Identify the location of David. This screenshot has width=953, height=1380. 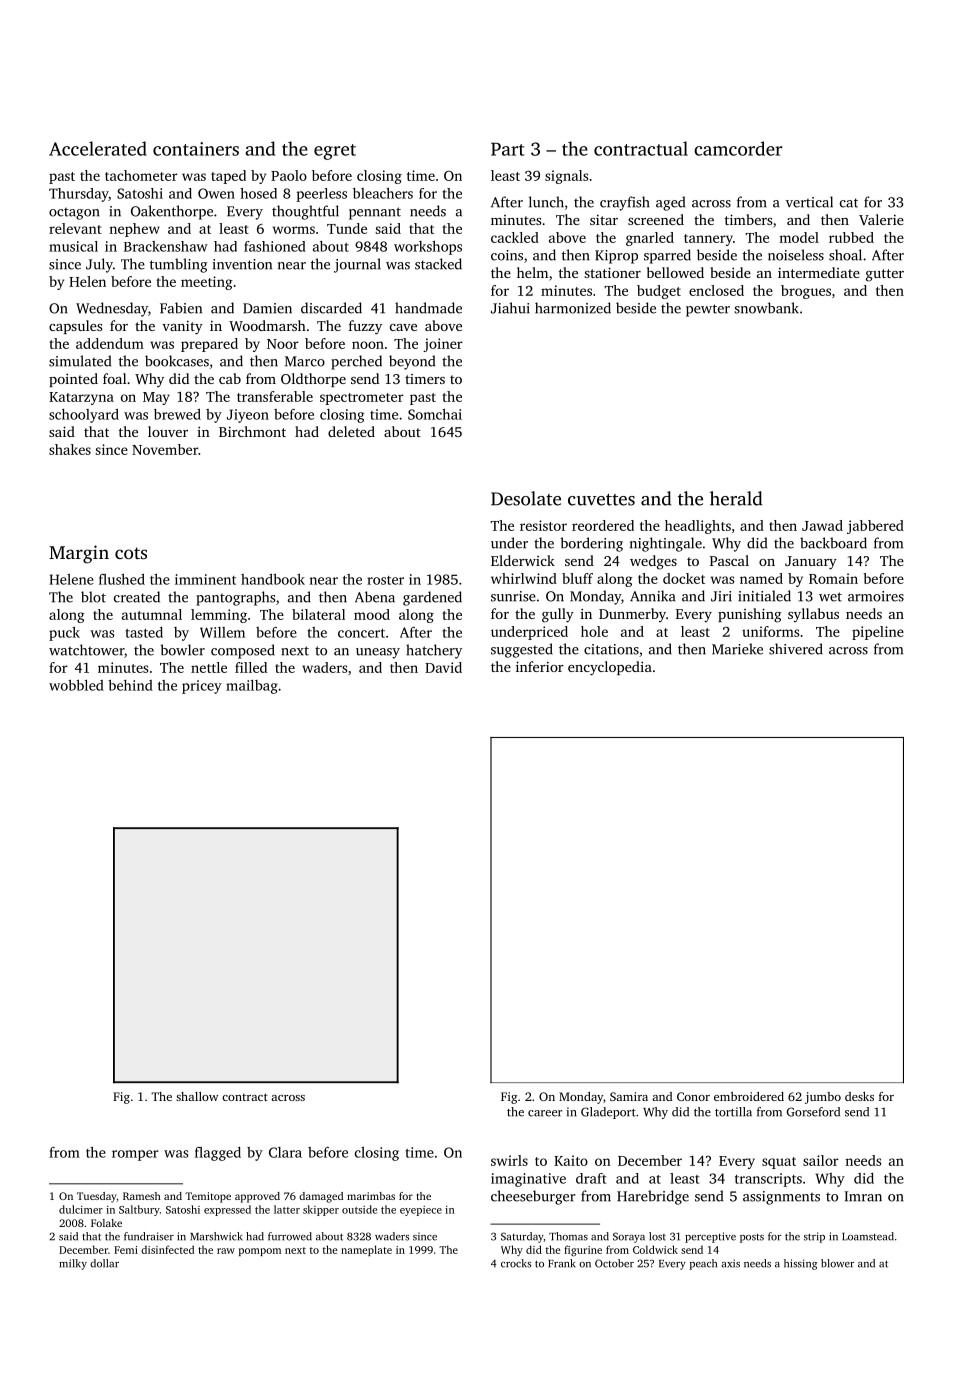
(443, 667).
